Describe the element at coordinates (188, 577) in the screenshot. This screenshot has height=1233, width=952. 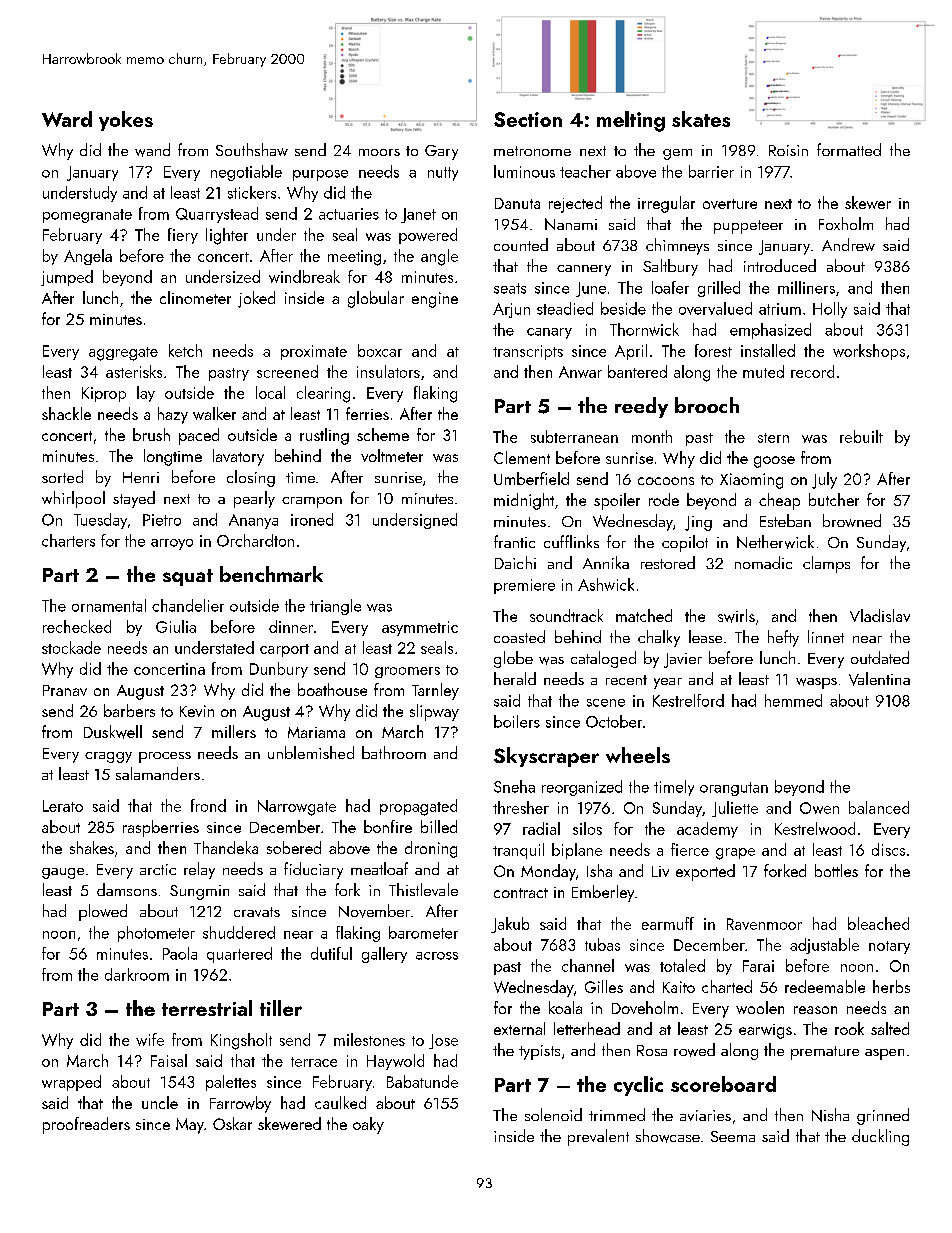
I see `squat` at that location.
